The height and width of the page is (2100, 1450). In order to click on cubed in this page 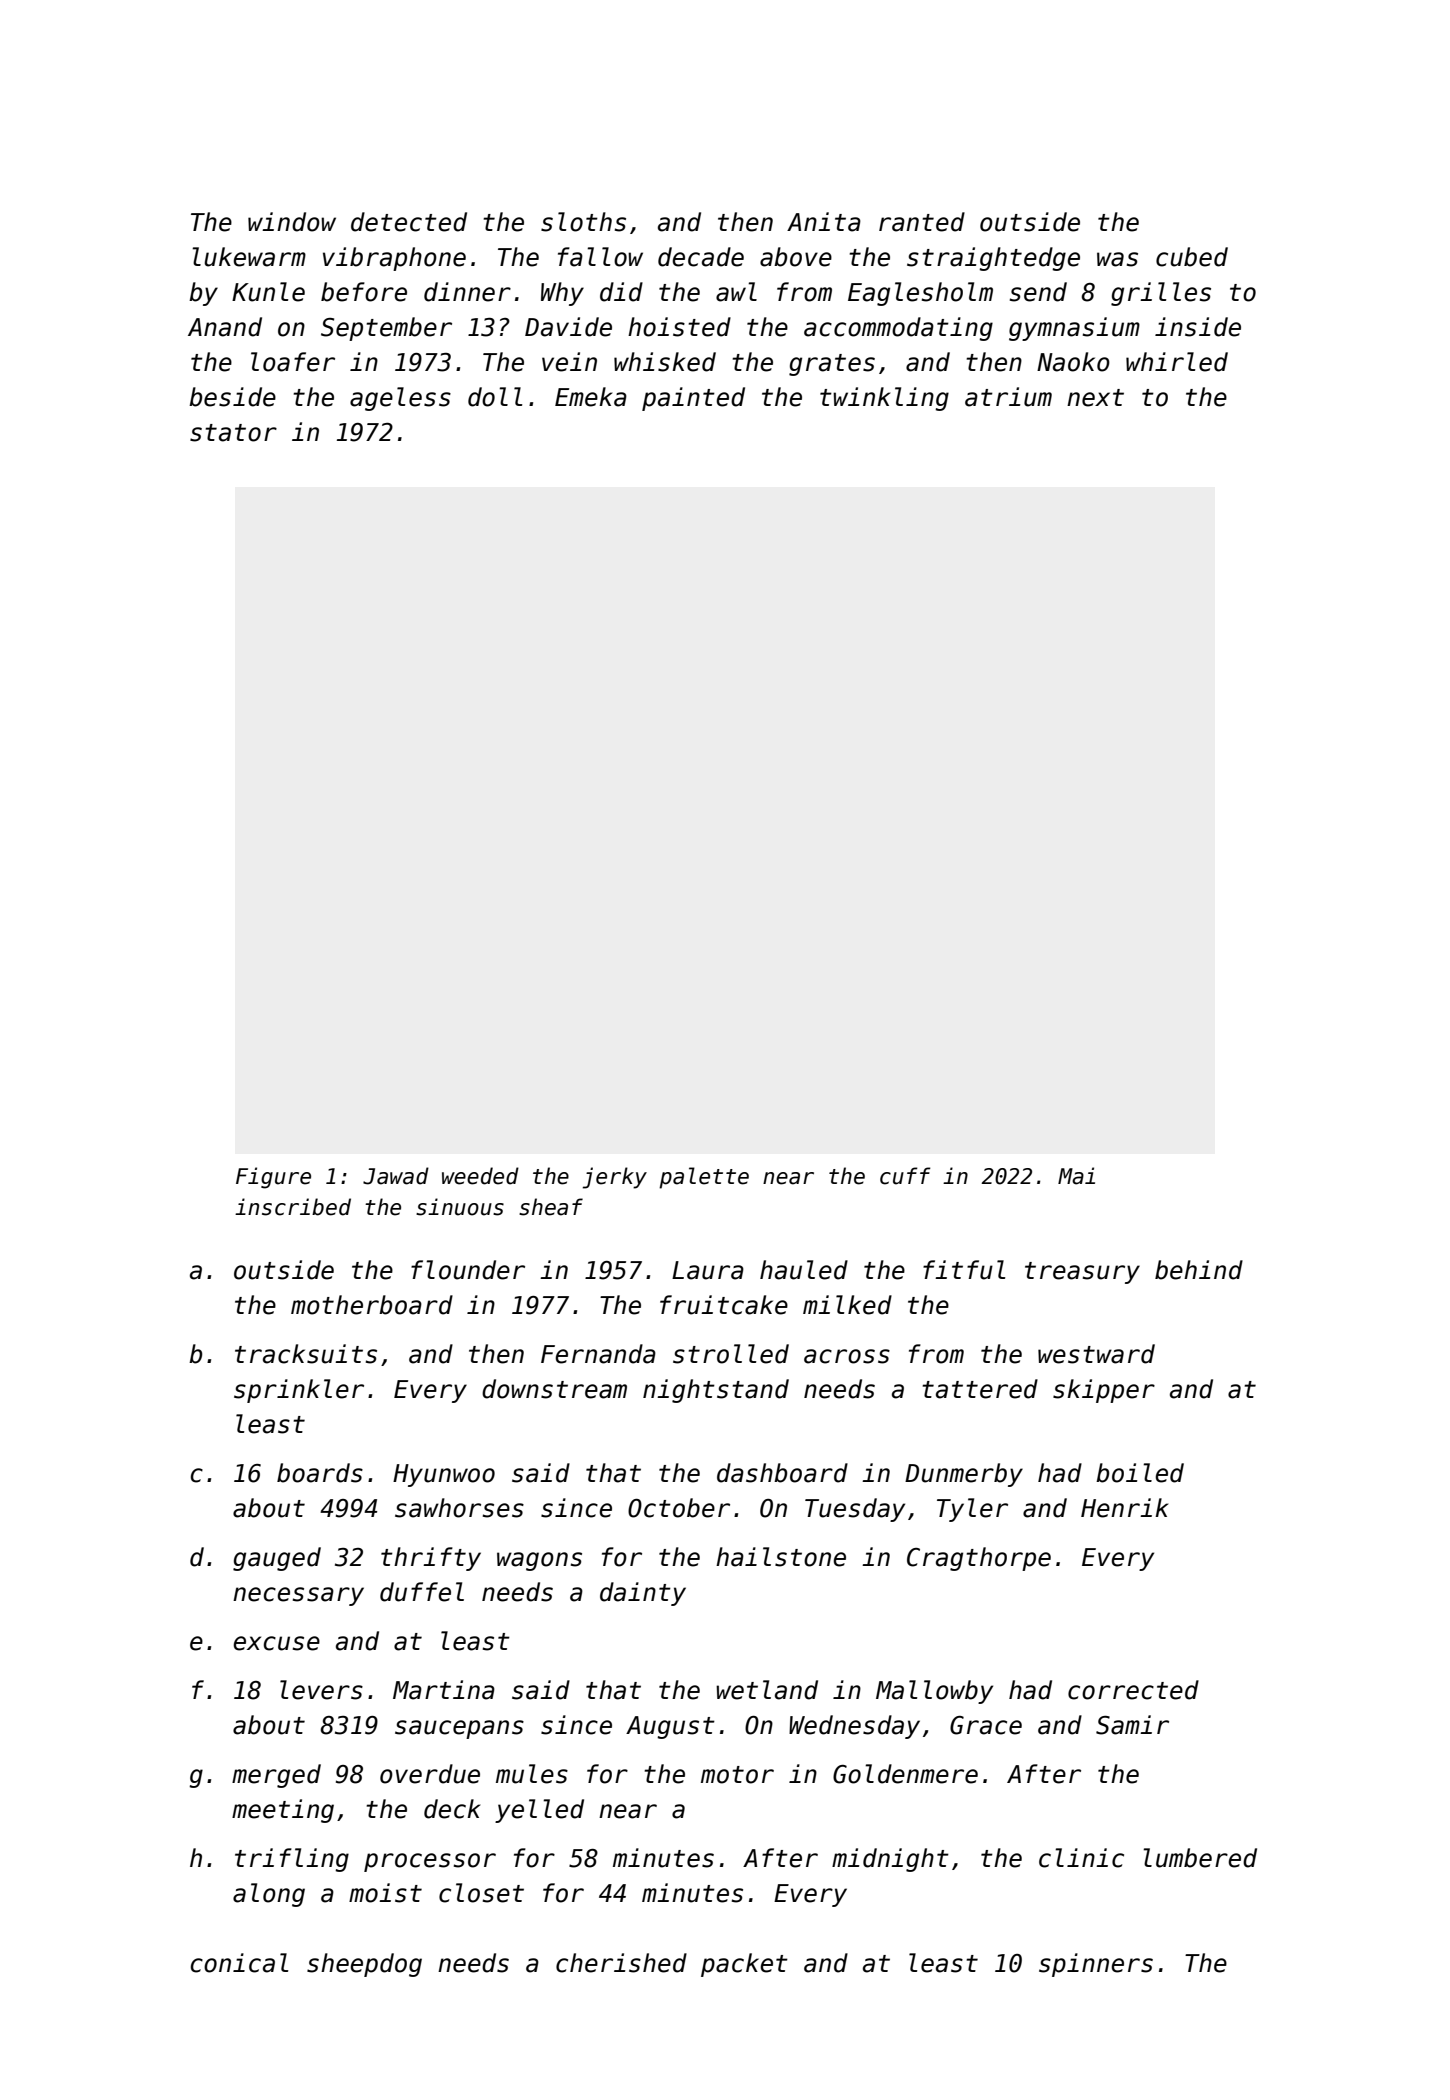, I will do `click(1192, 257)`.
